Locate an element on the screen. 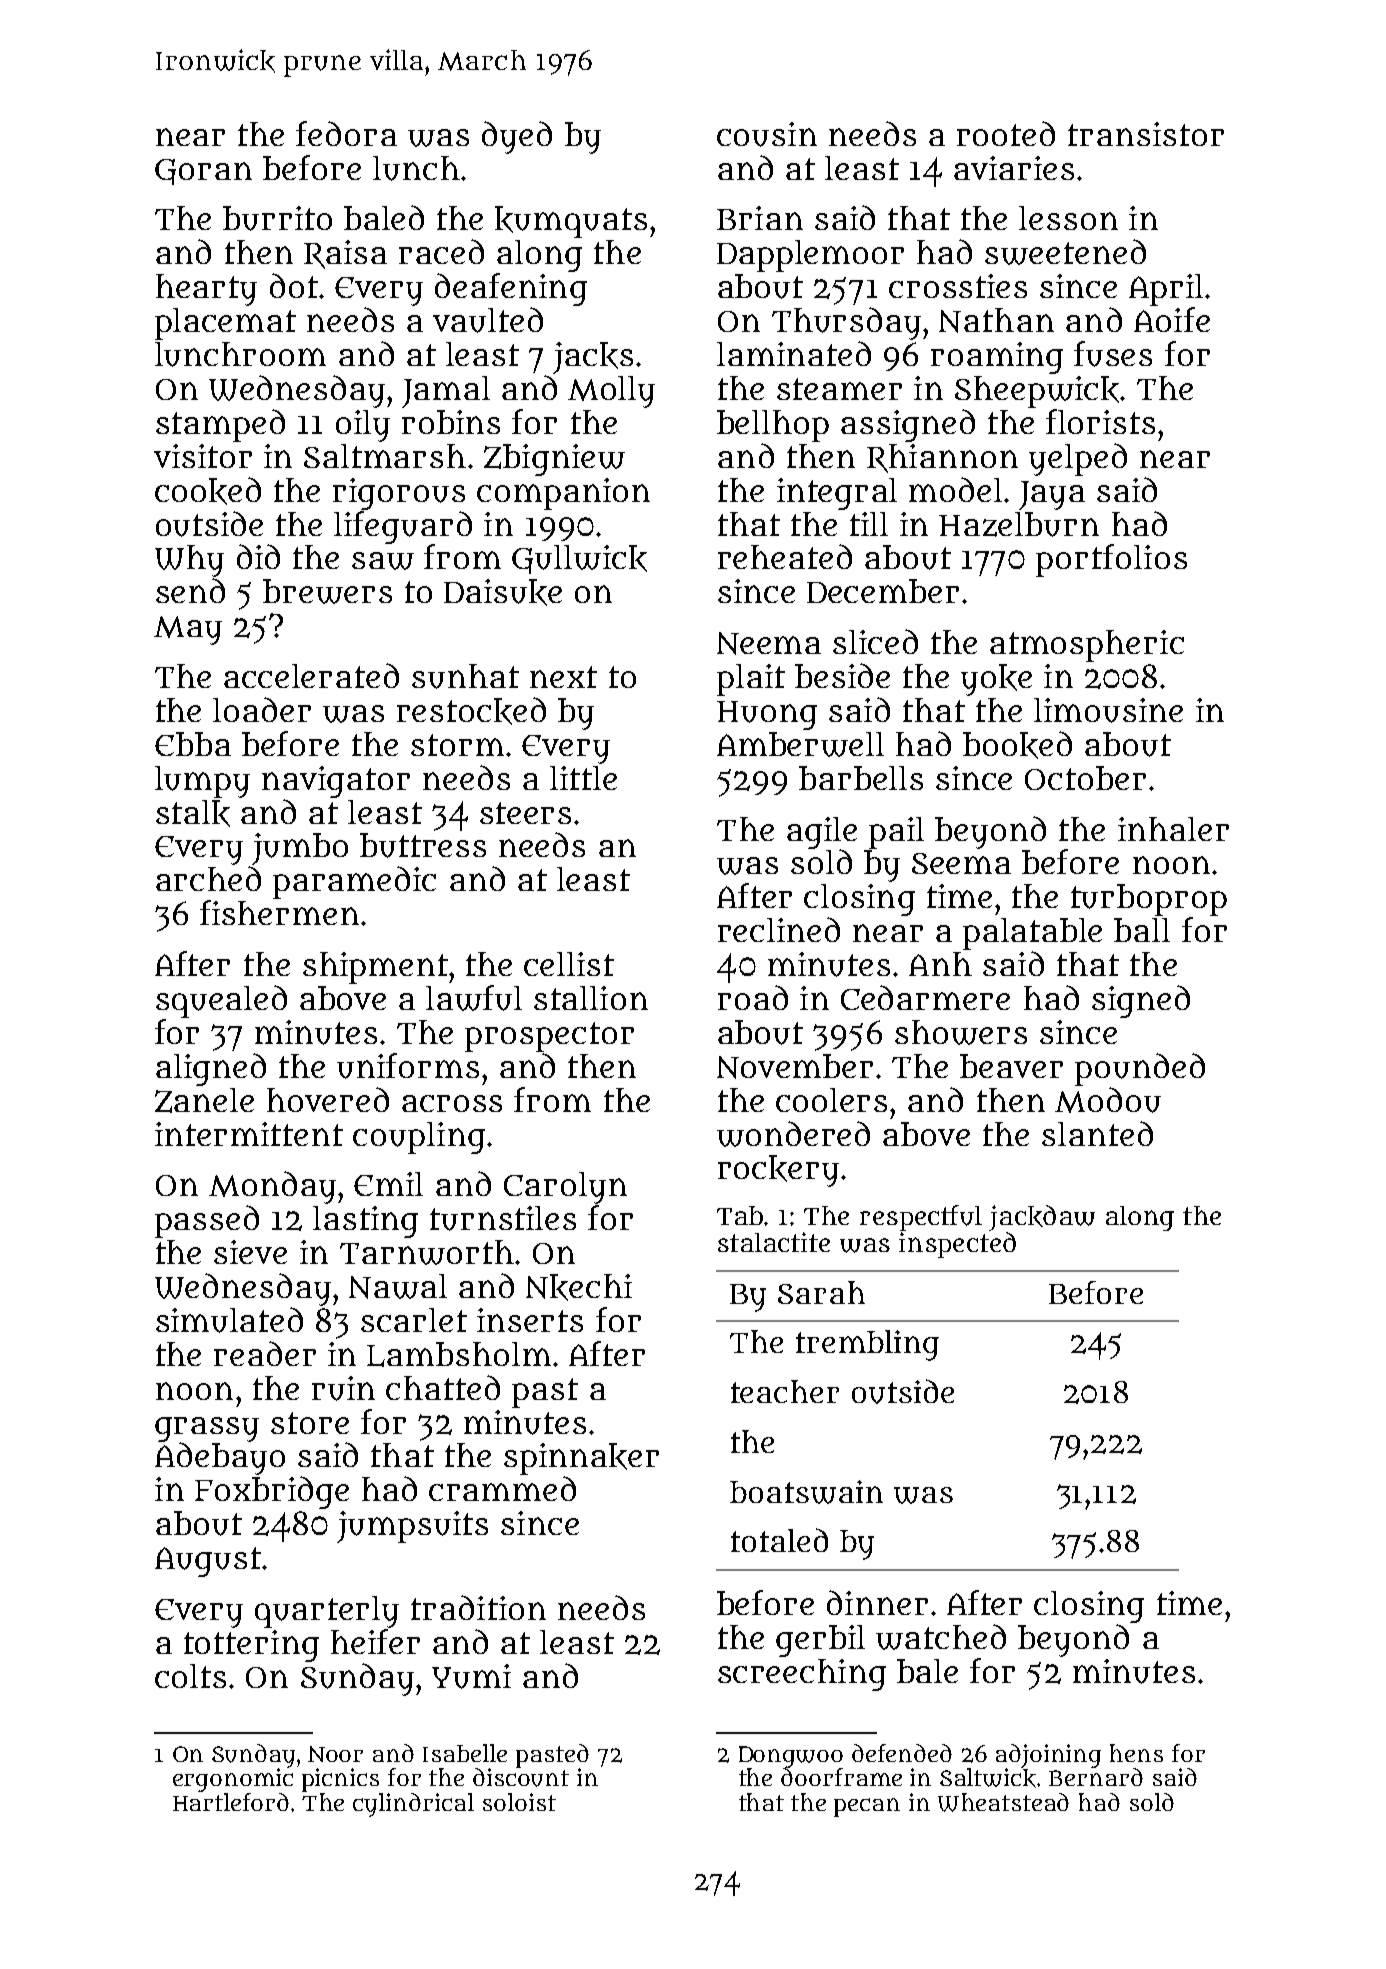  hens is located at coordinates (1136, 1753).
